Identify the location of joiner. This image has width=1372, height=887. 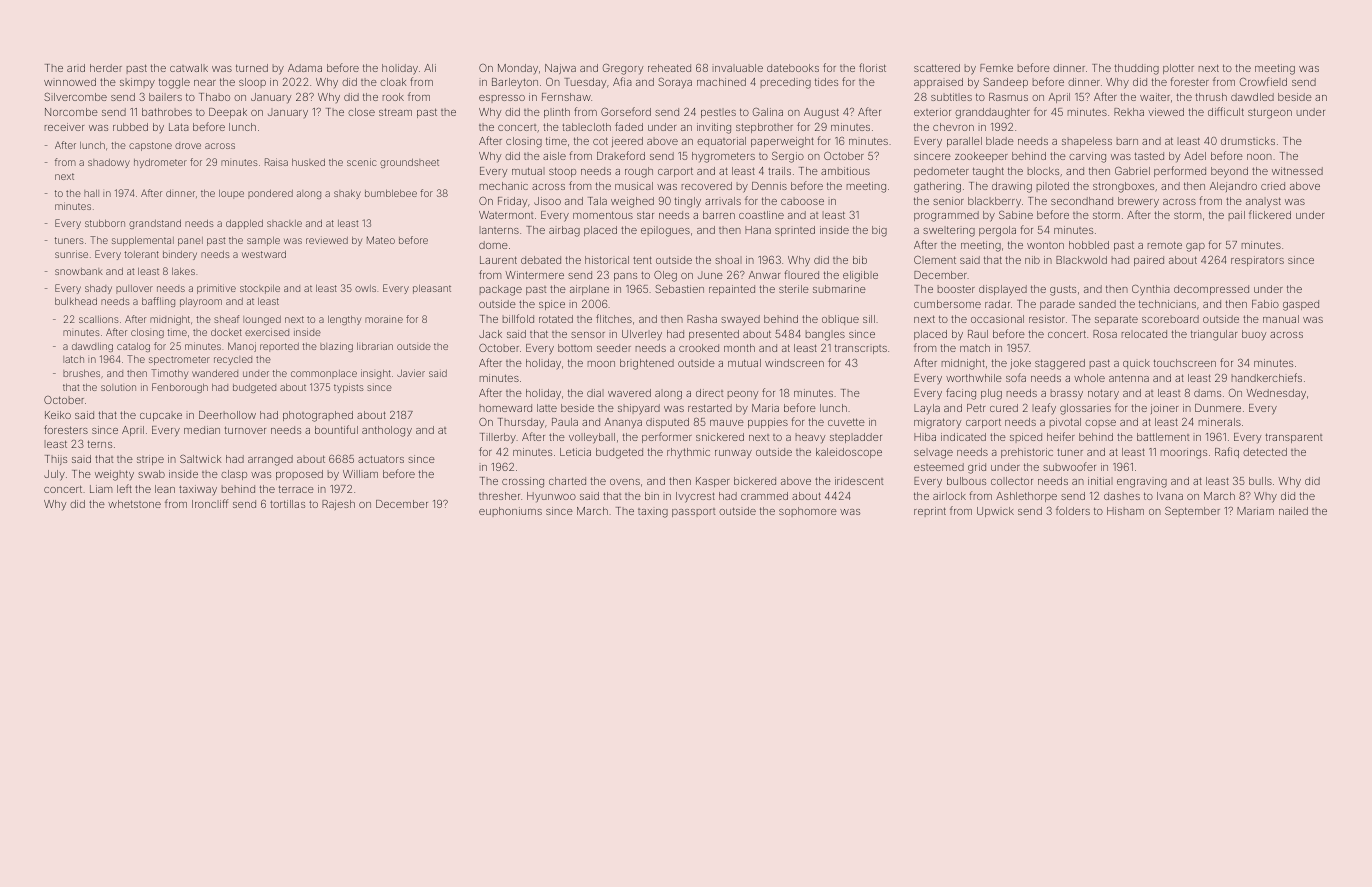
(1164, 409).
